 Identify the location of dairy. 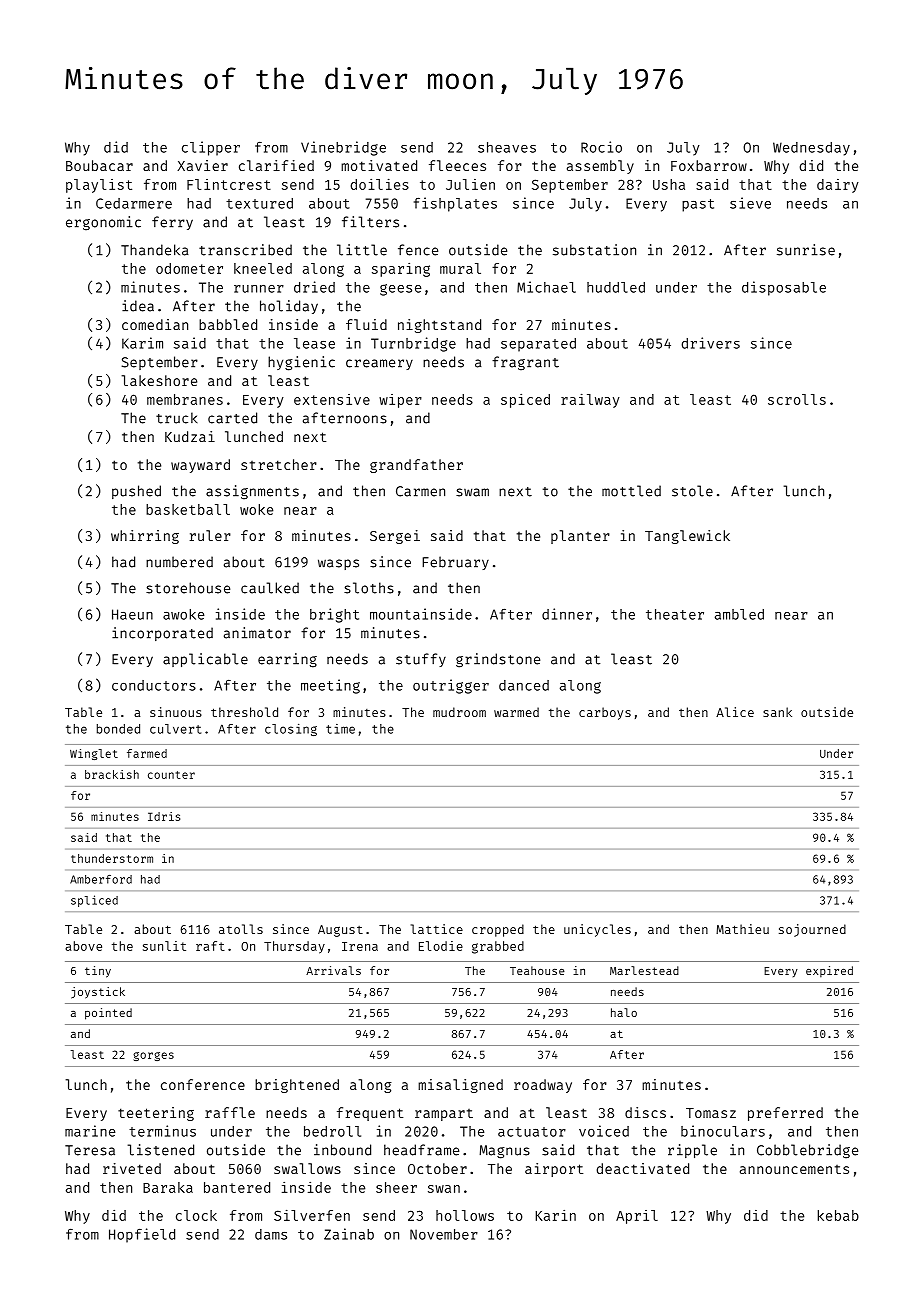
(838, 186).
